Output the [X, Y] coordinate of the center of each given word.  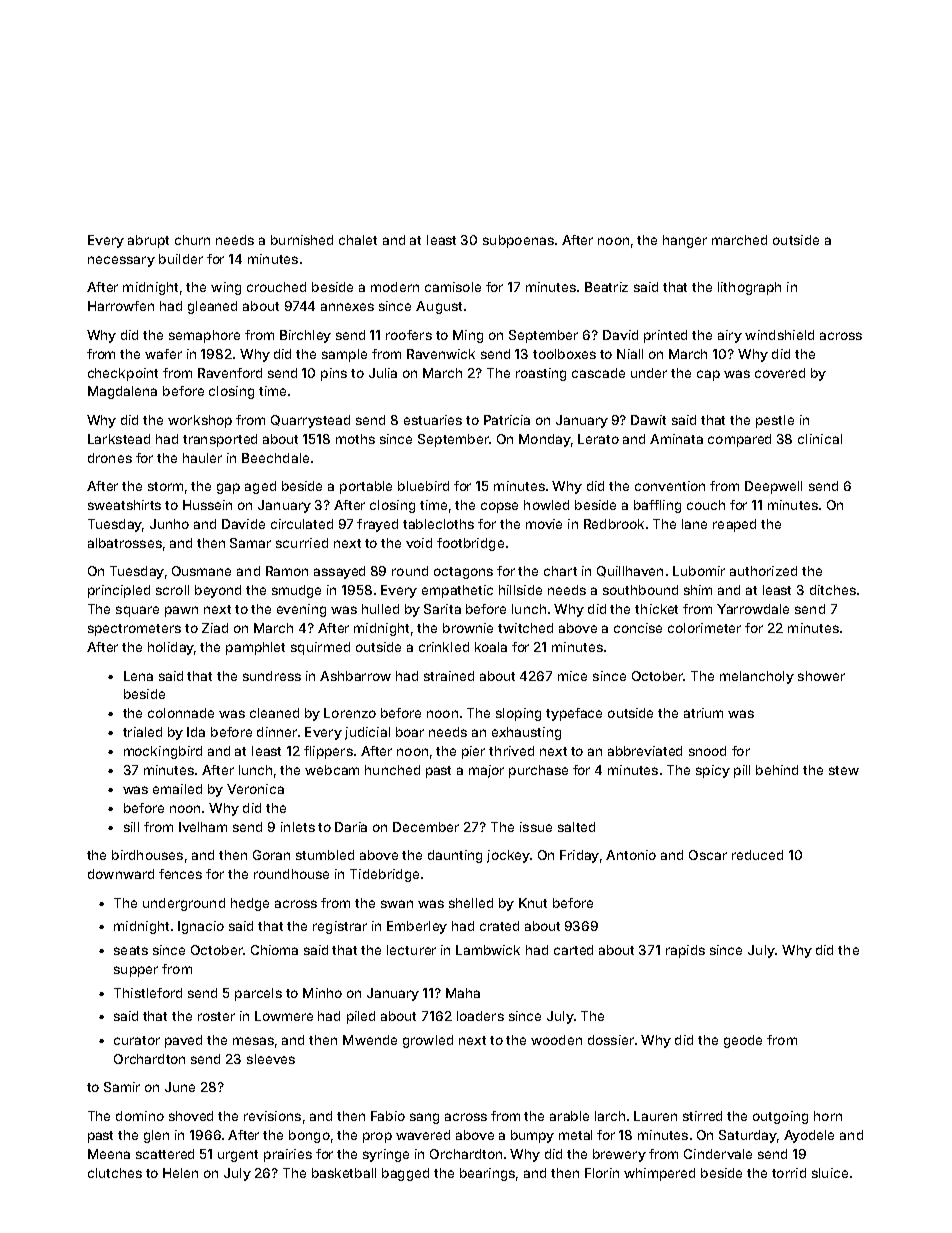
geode [743, 1041]
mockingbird [163, 752]
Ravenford [230, 373]
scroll [172, 590]
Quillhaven [630, 571]
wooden [556, 1040]
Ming [468, 336]
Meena [109, 1154]
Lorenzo [350, 713]
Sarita [442, 609]
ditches [833, 590]
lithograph [749, 288]
